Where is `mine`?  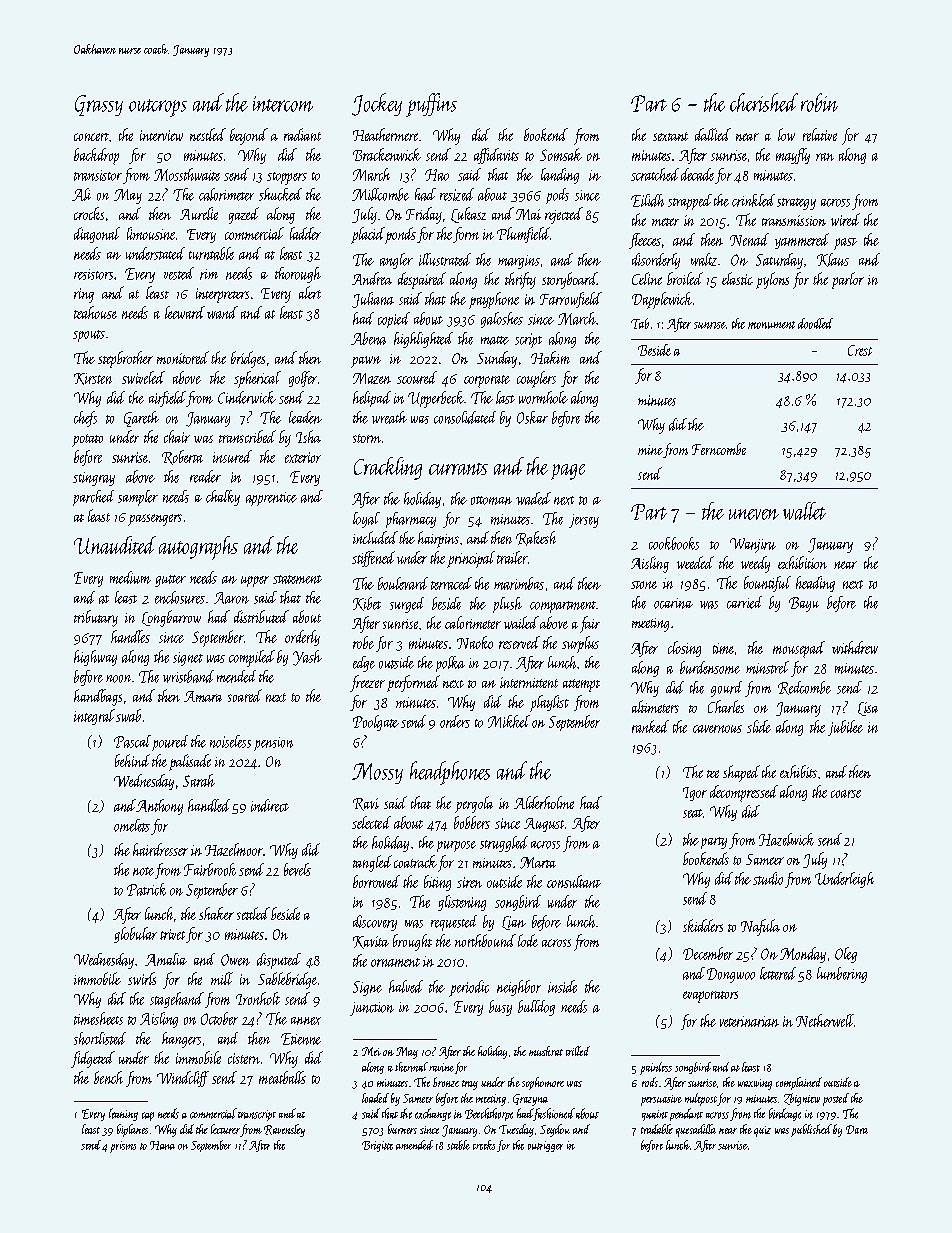 mine is located at coordinates (650, 450).
